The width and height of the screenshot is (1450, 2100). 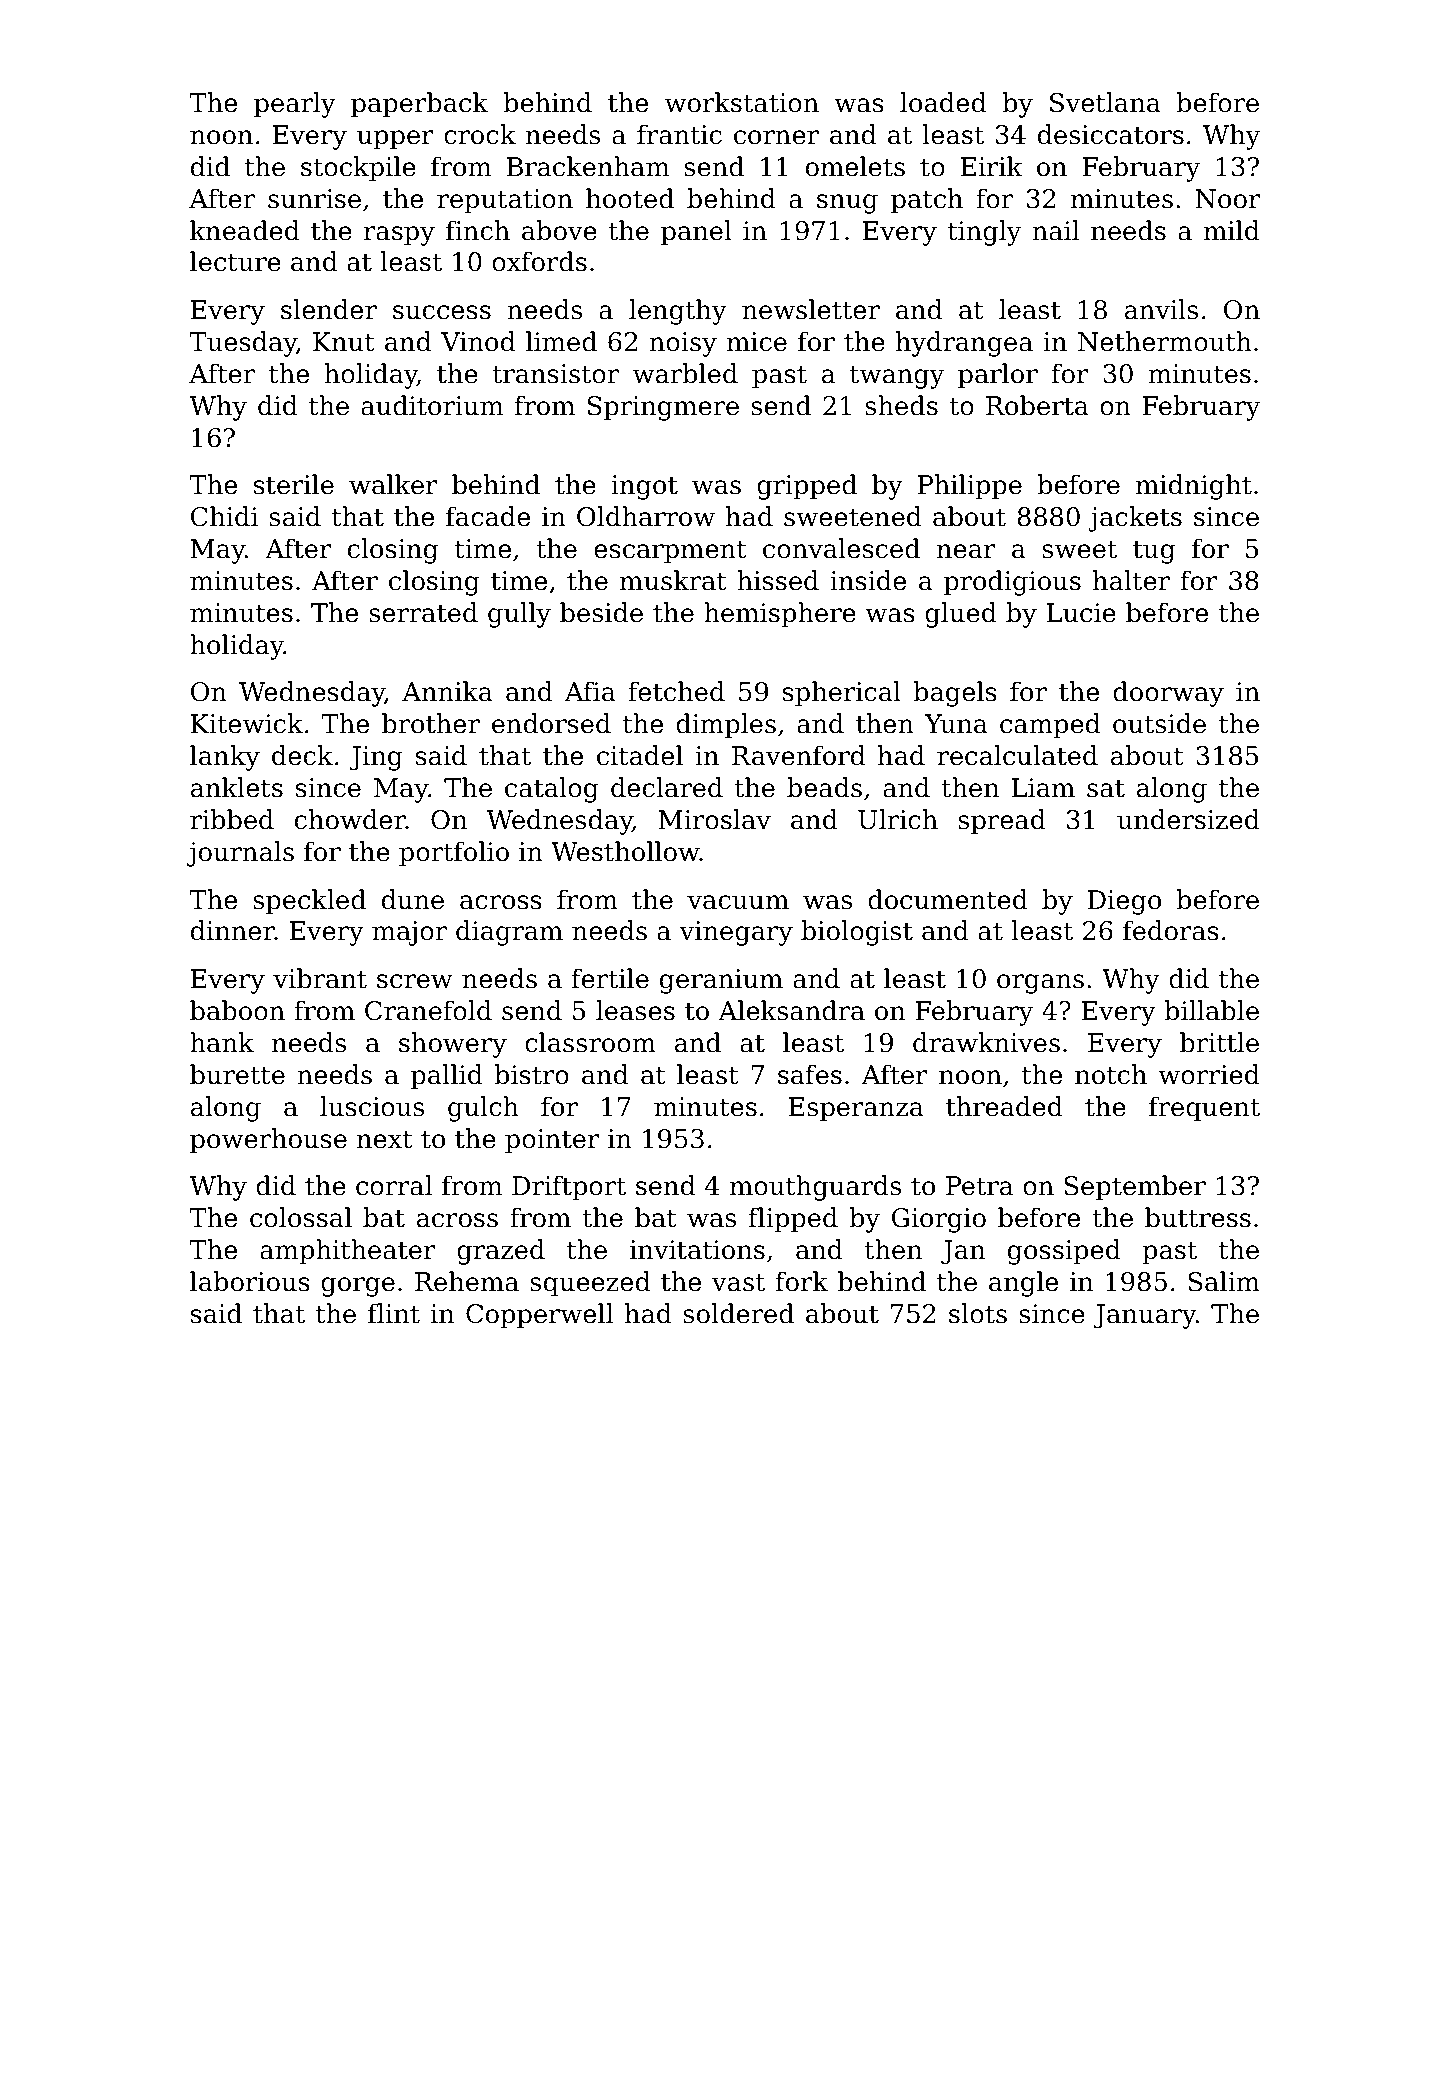 What do you see at coordinates (1111, 134) in the screenshot?
I see `desiccators` at bounding box center [1111, 134].
